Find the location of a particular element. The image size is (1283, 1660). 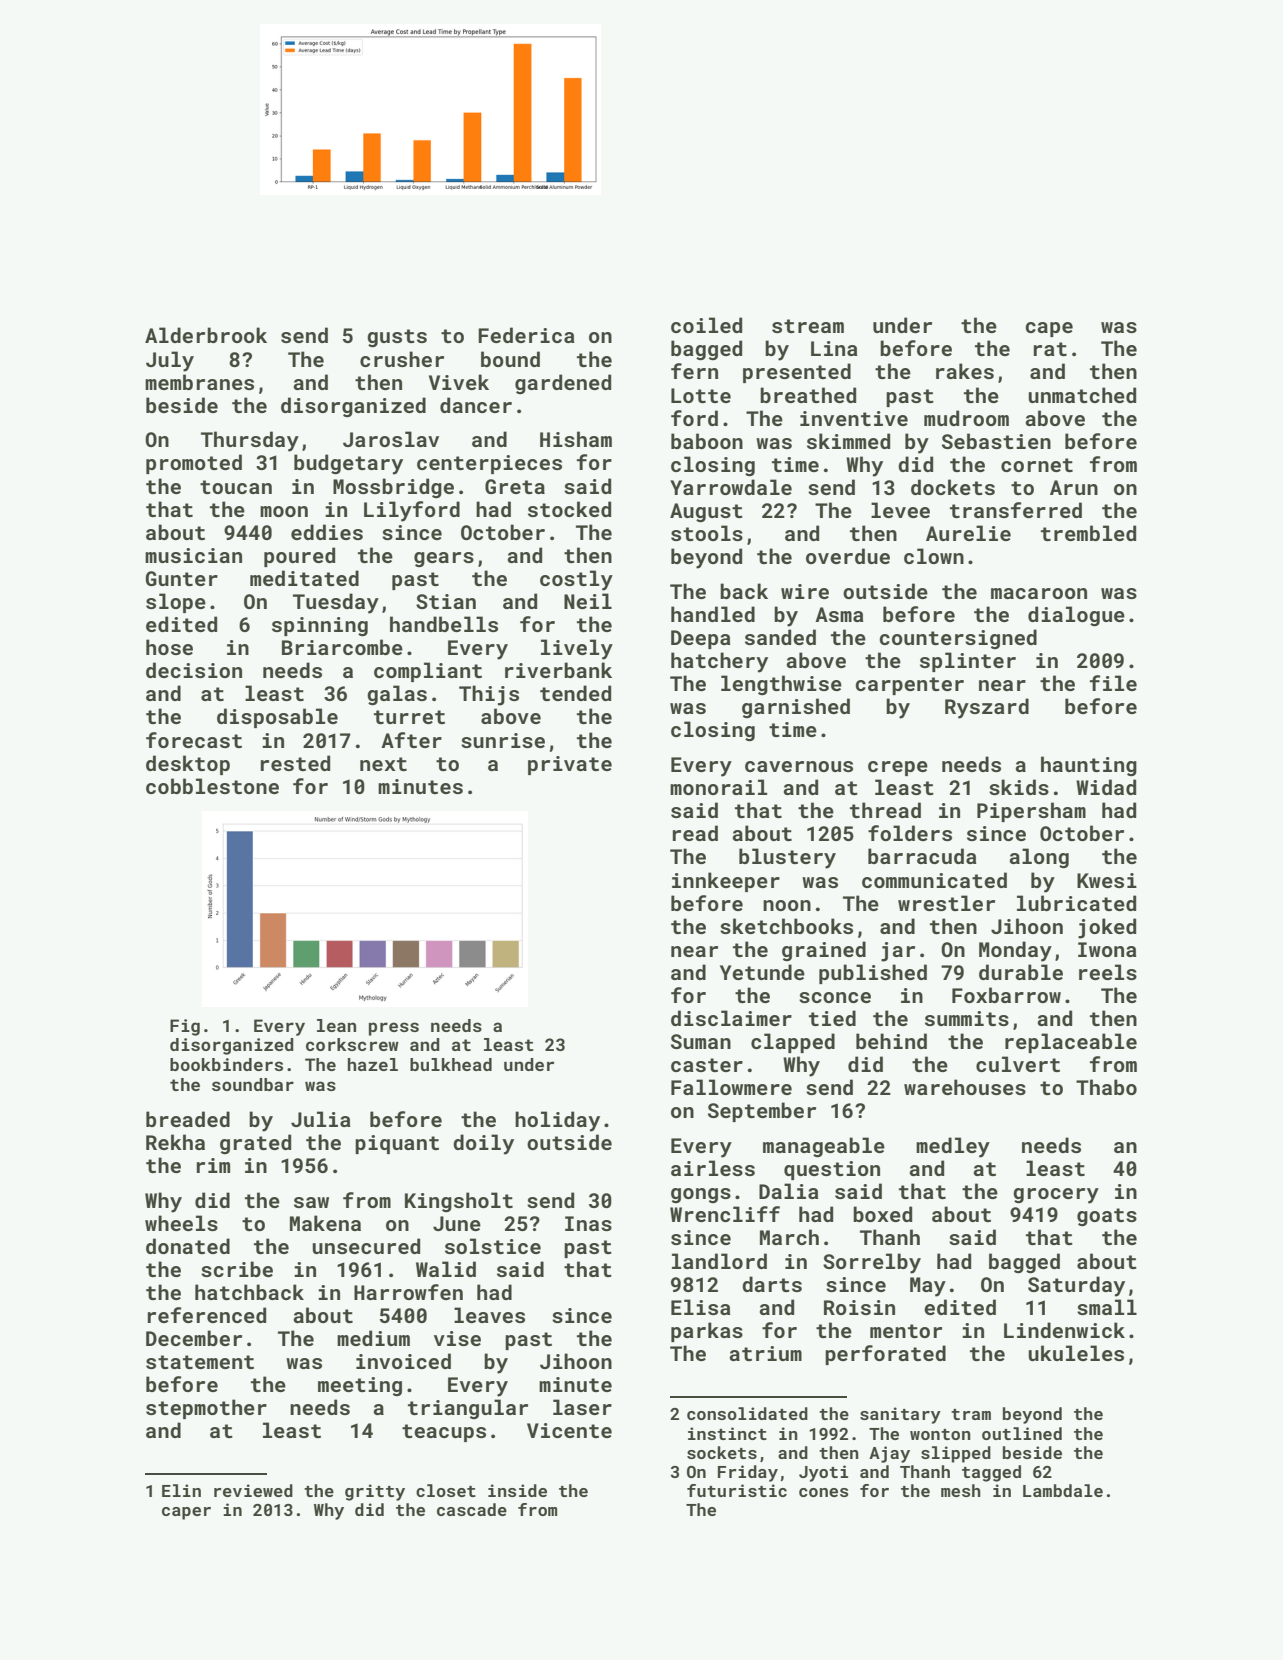

dancer is located at coordinates (476, 405).
